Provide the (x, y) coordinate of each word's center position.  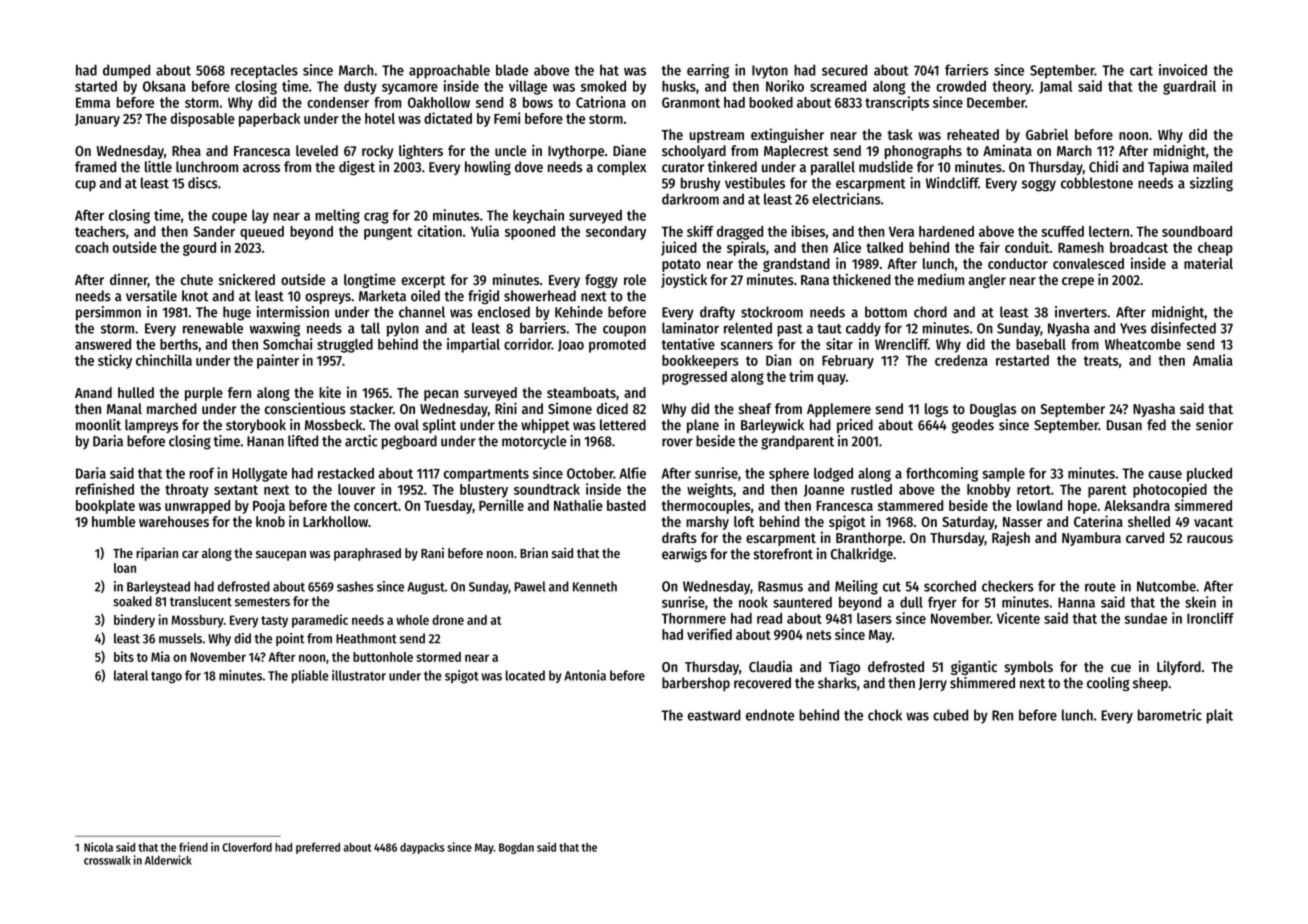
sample (1003, 475)
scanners (747, 345)
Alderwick (168, 860)
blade (512, 70)
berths (179, 344)
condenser (338, 102)
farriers (966, 70)
